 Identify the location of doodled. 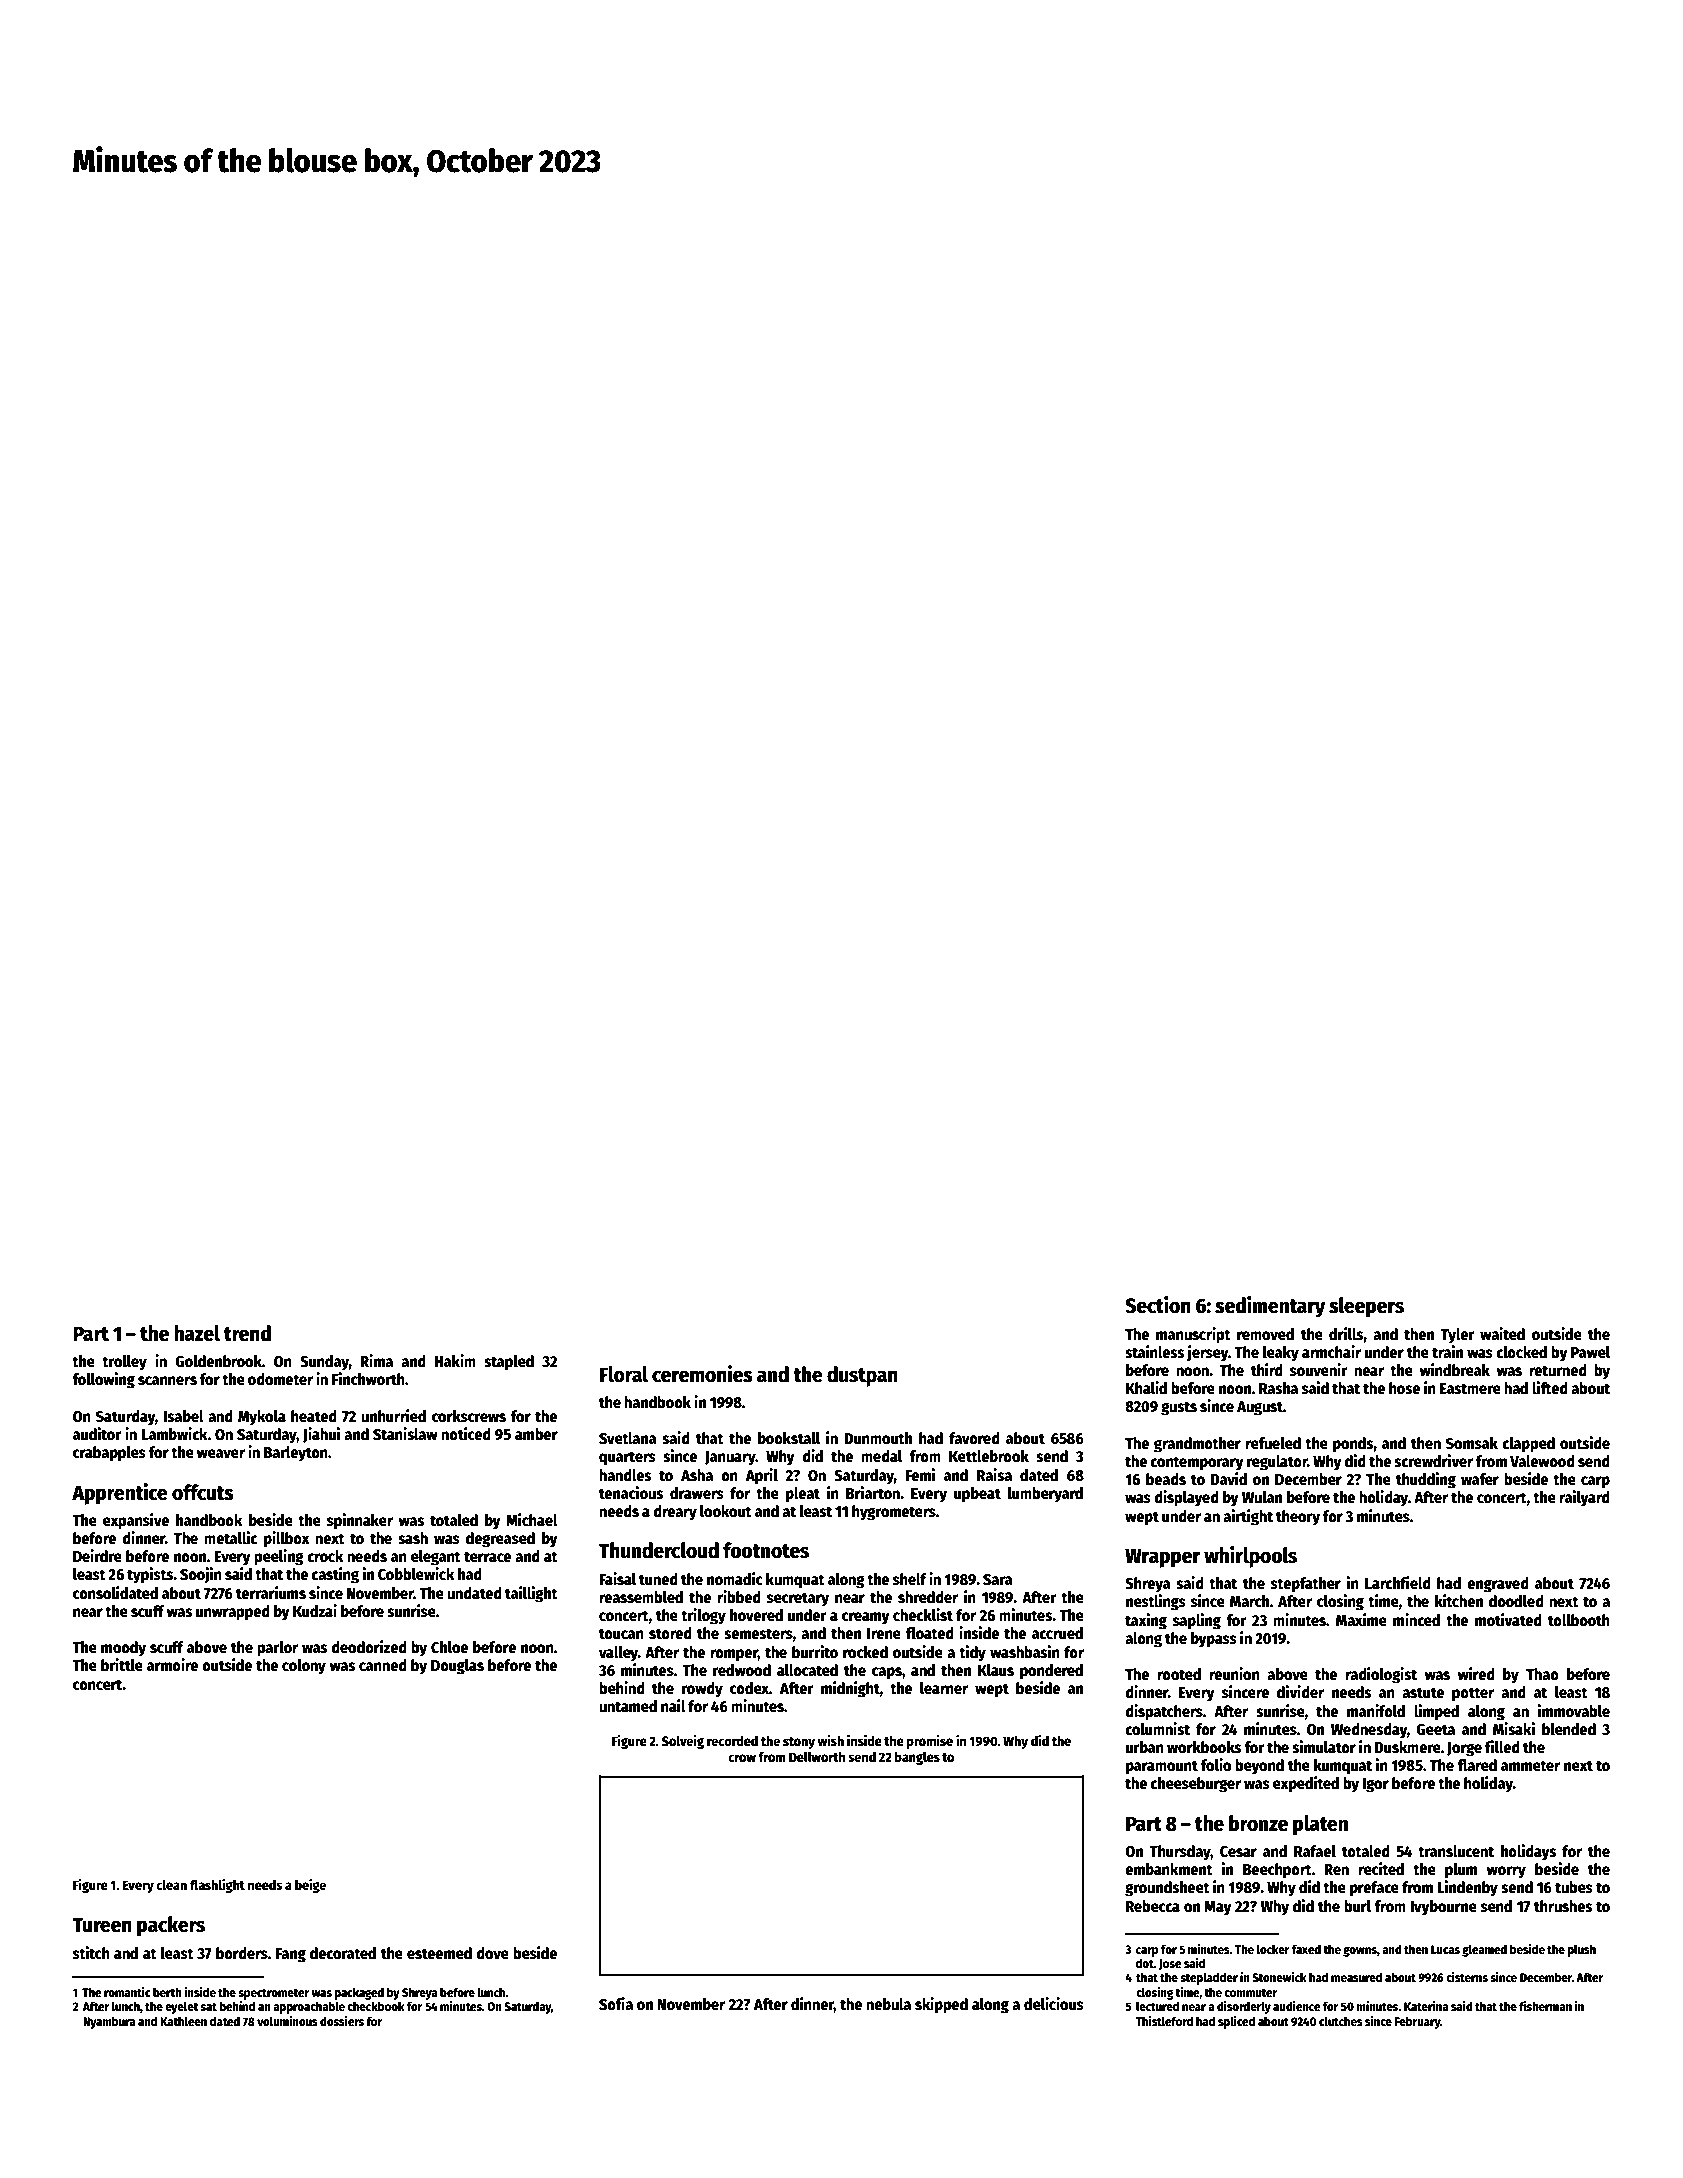
(1516, 1601).
